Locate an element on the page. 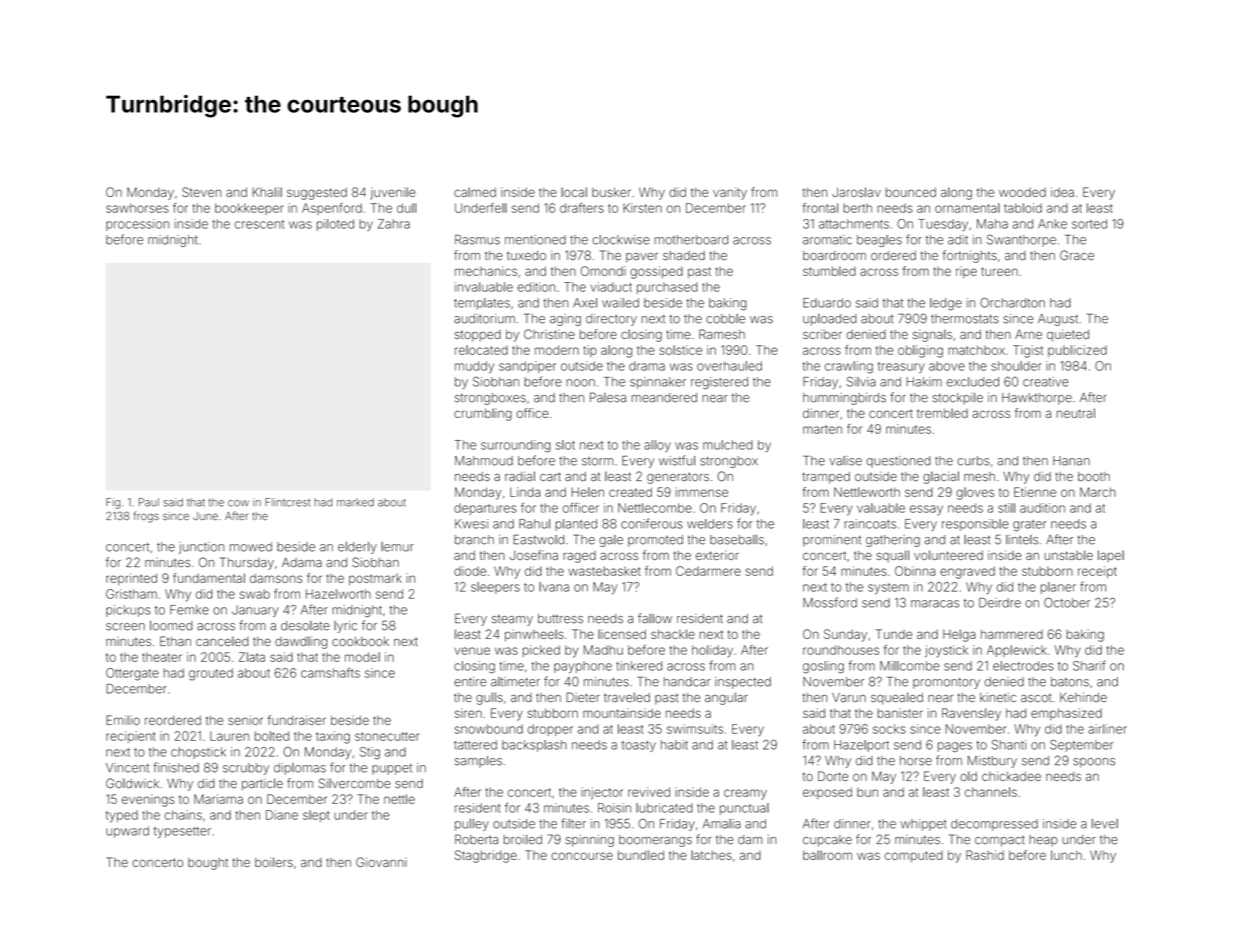  Hanan is located at coordinates (1071, 461).
